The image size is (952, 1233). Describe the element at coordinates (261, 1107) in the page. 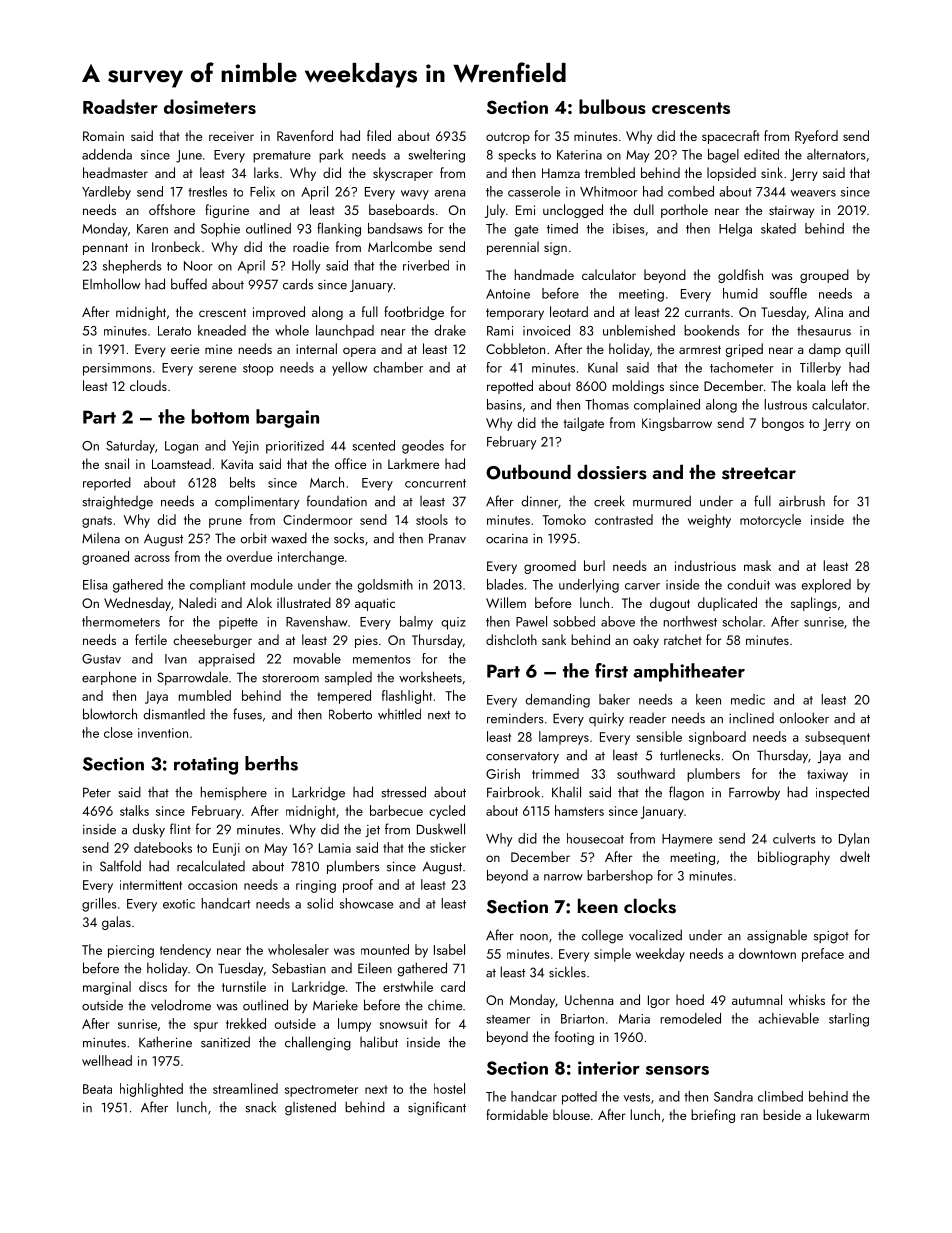

I see `snack` at that location.
